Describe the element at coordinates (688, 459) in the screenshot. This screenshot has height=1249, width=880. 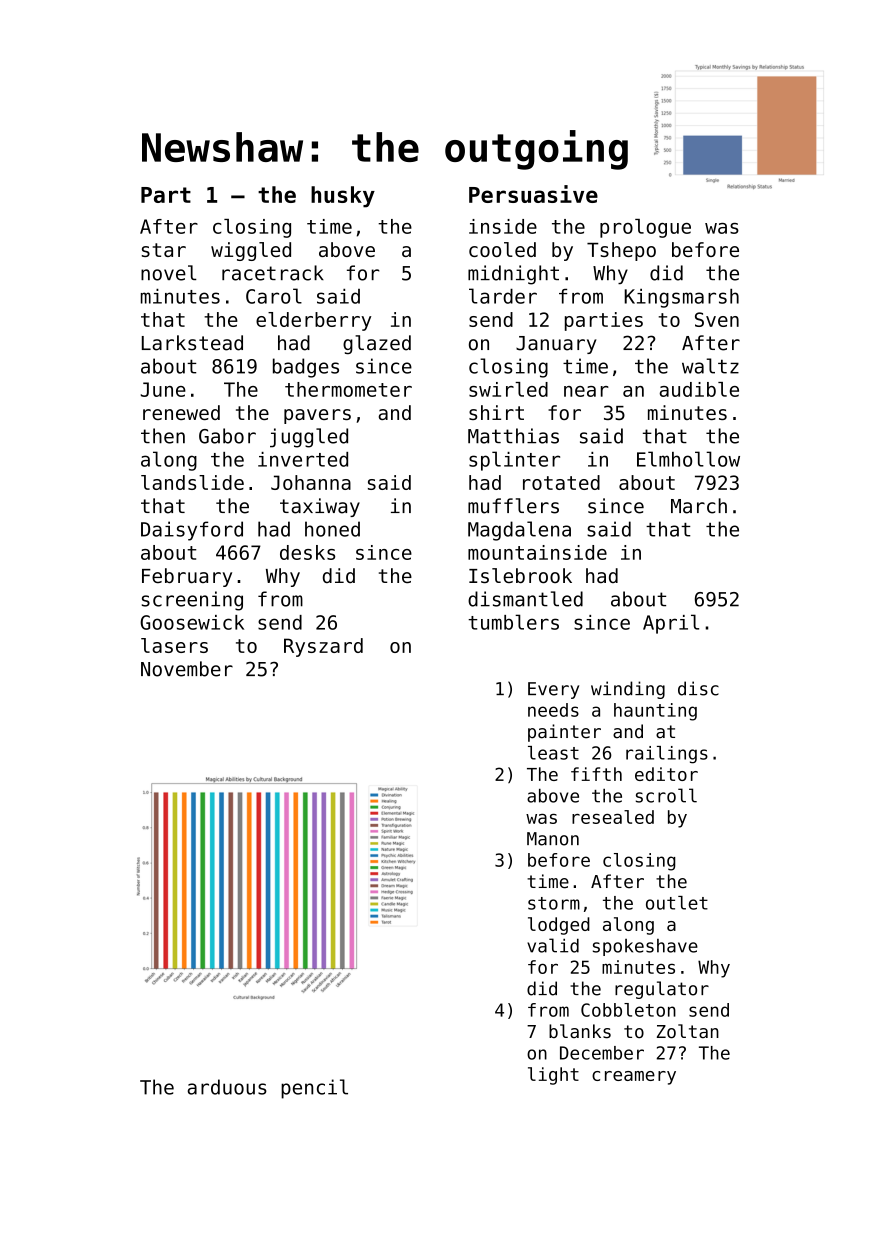
I see `Elmhollow` at that location.
